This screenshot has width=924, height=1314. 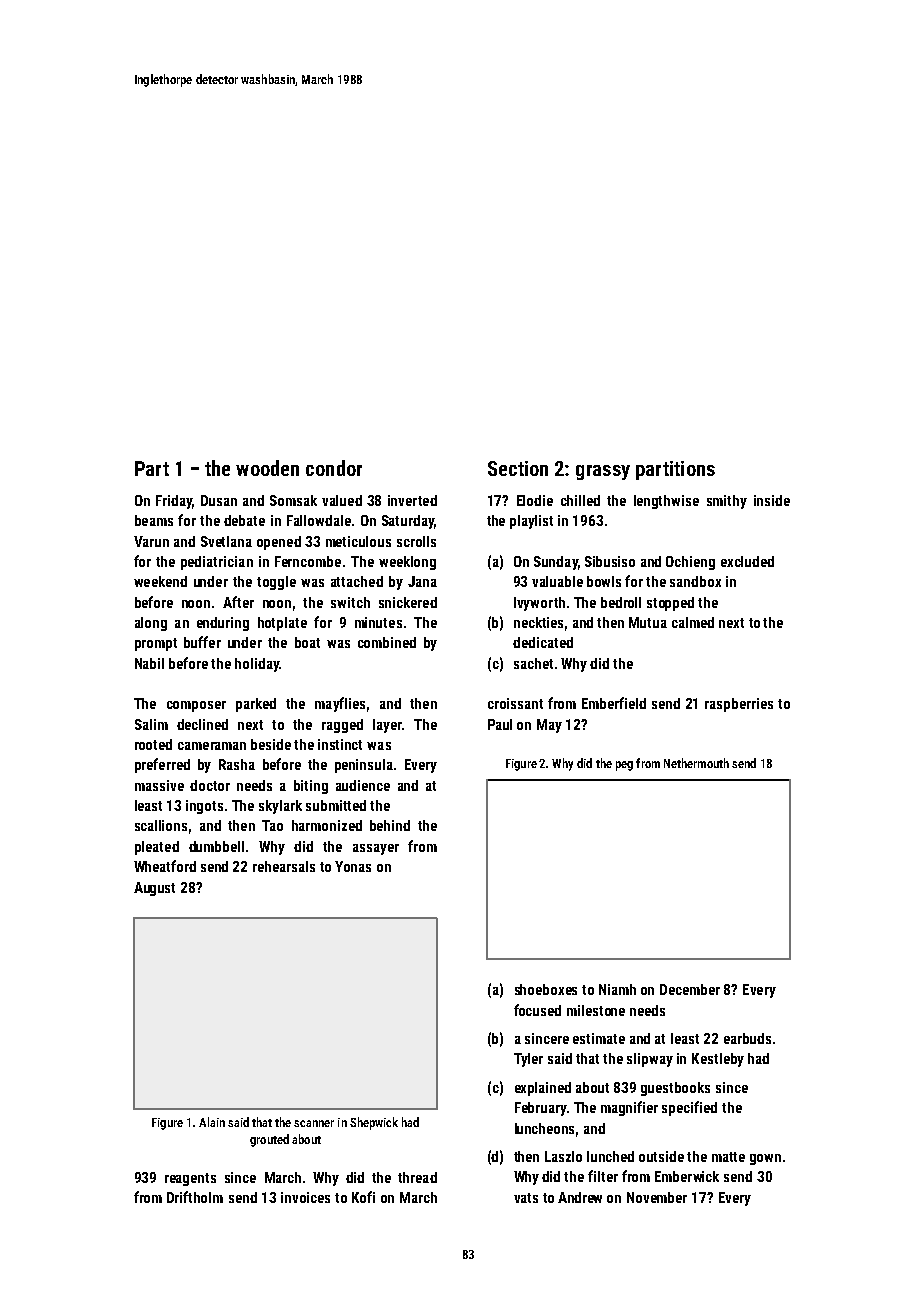 I want to click on playlist, so click(x=531, y=522).
